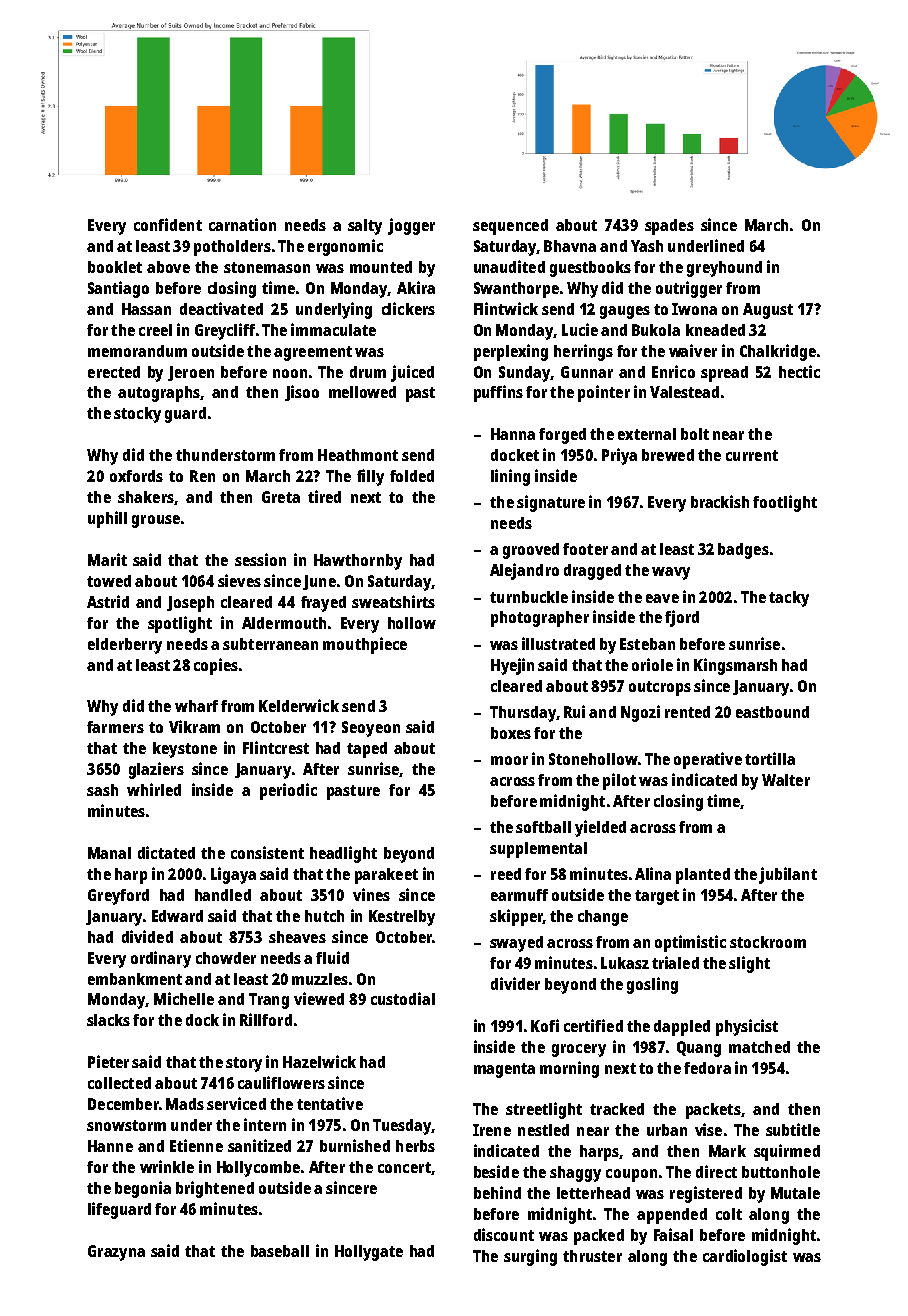  I want to click on collected, so click(119, 1083).
